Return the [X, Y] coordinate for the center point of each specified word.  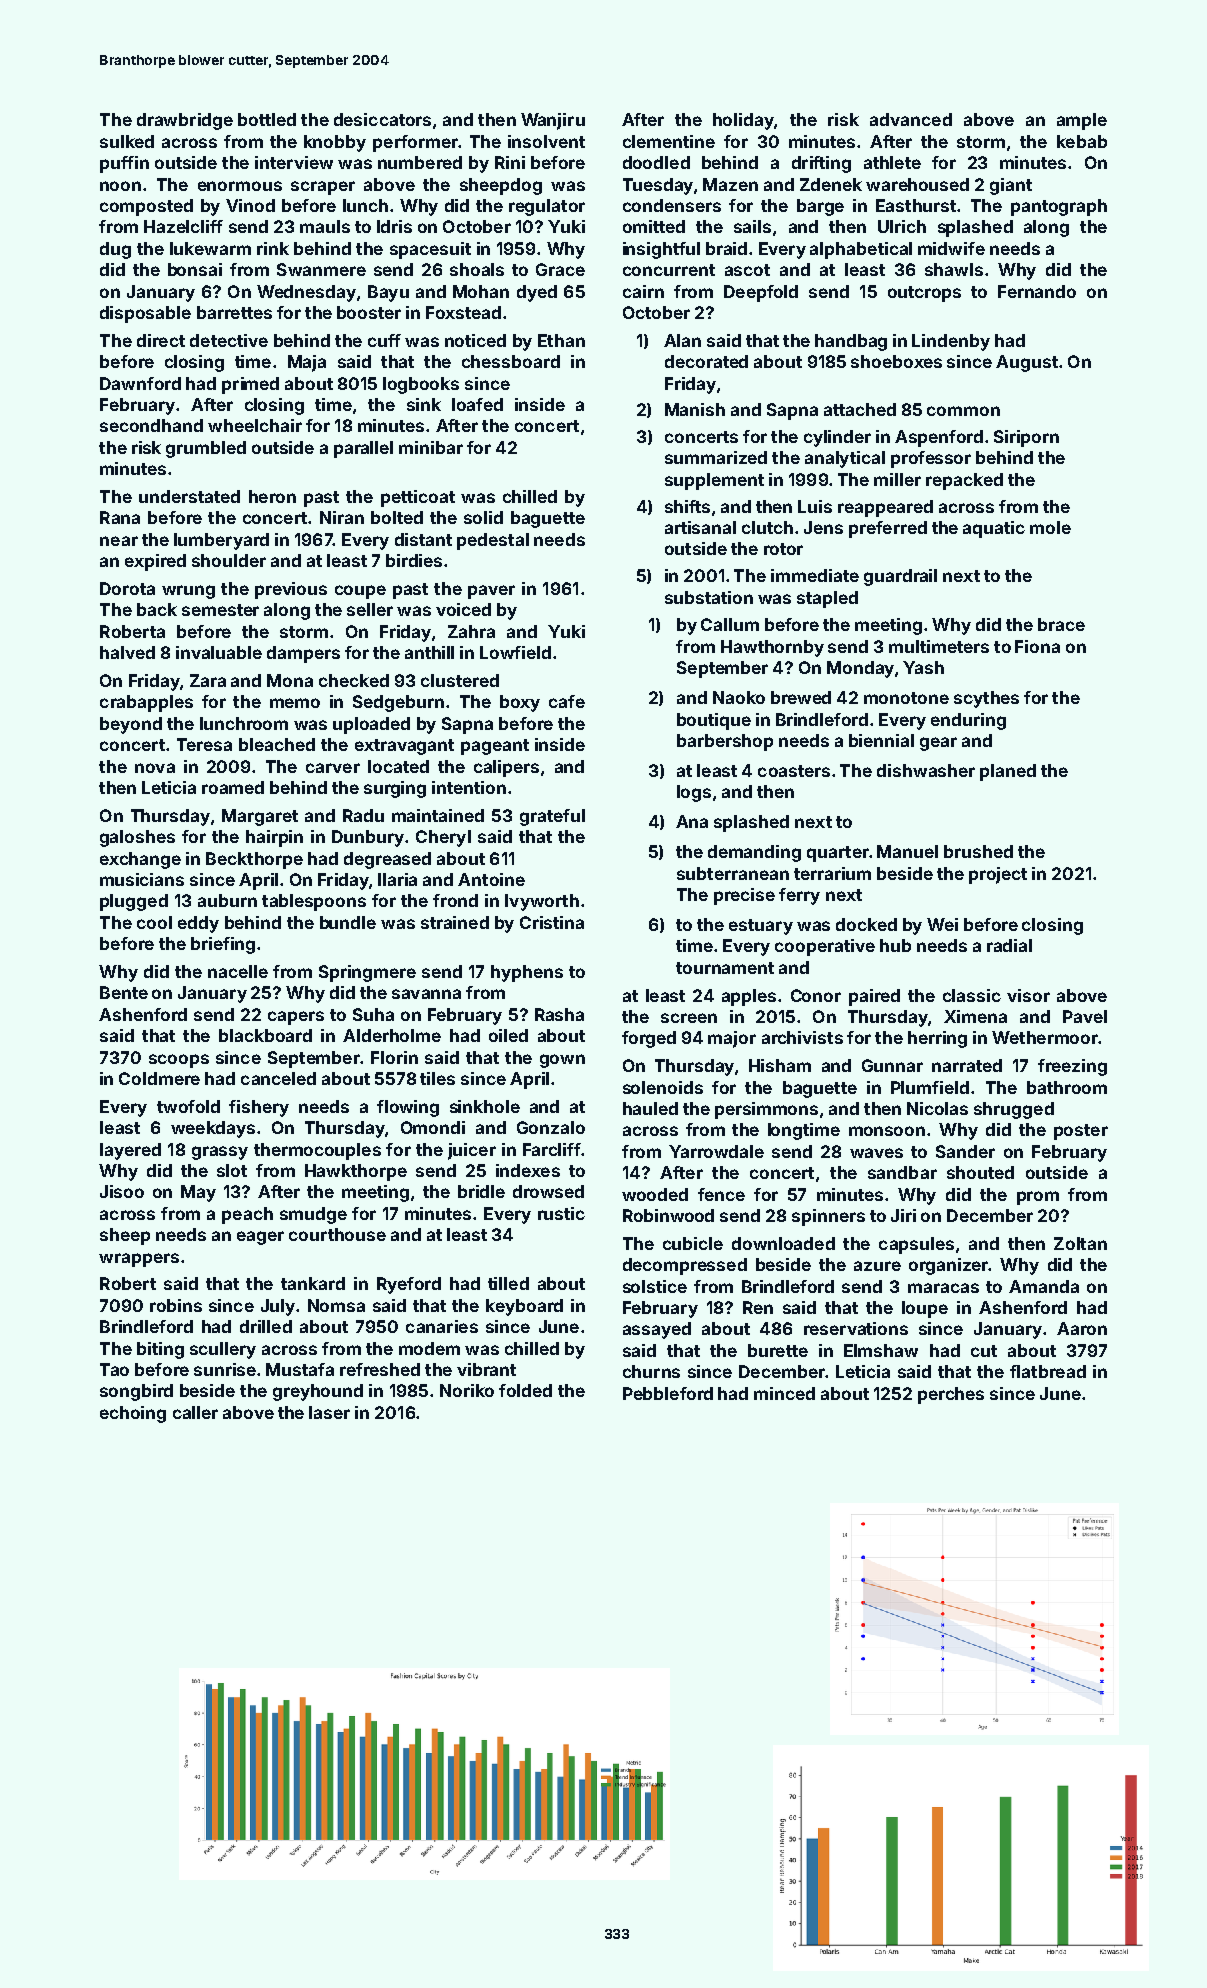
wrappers [139, 1260]
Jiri [903, 1215]
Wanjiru [553, 121]
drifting [821, 164]
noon [120, 186]
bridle [481, 1191]
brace [1061, 624]
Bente [124, 992]
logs [694, 793]
